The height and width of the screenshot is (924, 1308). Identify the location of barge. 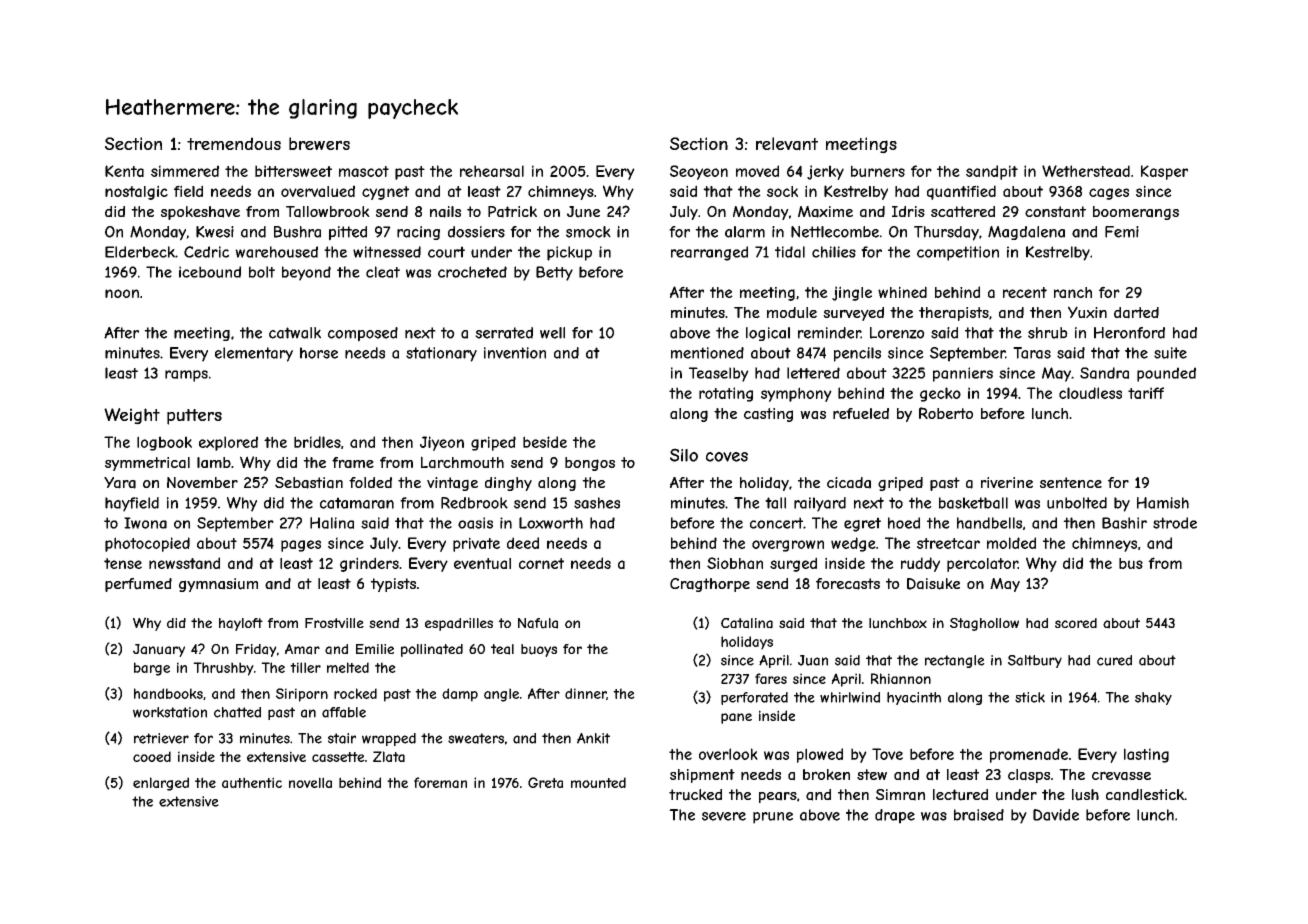
(152, 669).
